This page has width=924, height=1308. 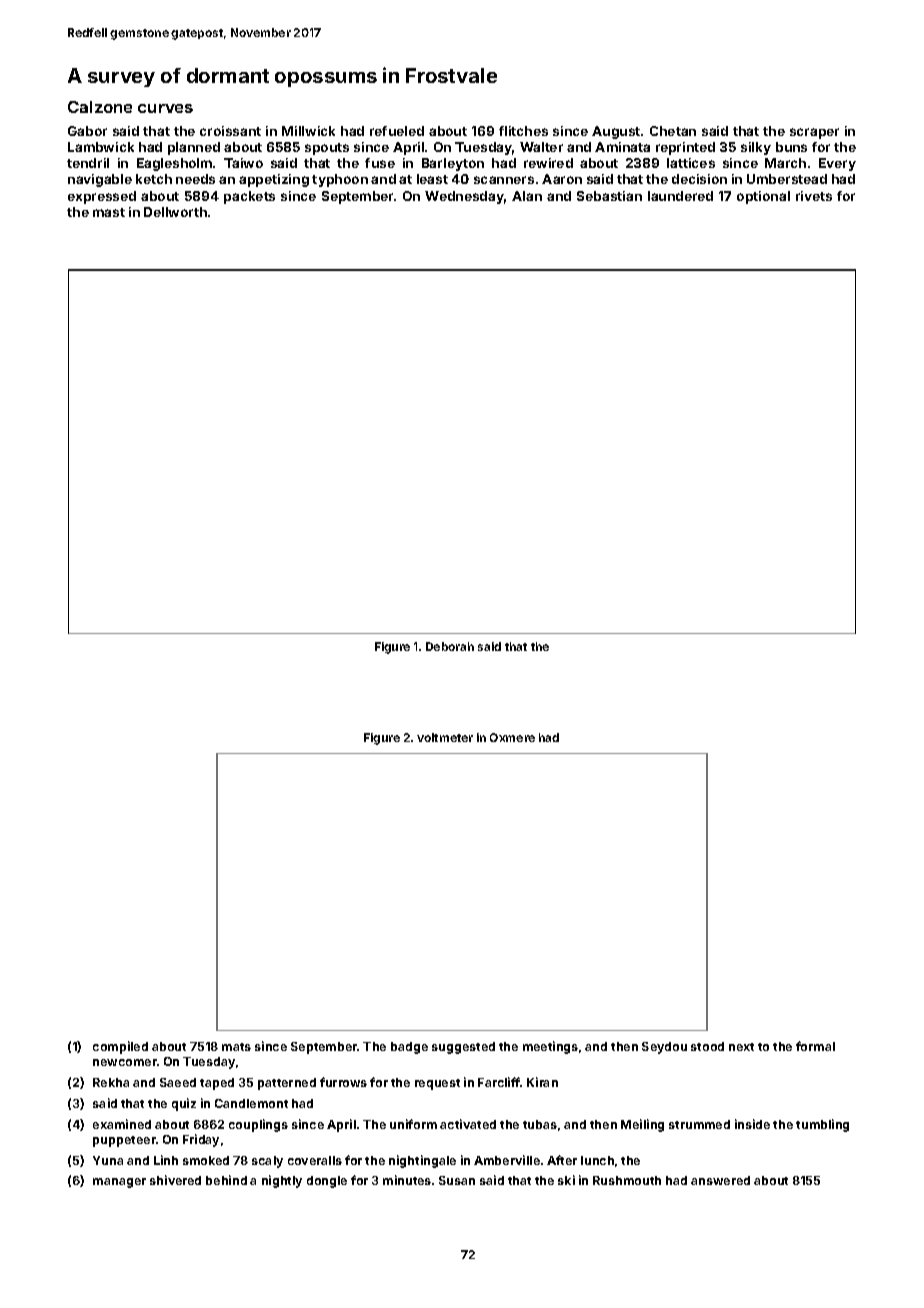 I want to click on optional, so click(x=763, y=197).
